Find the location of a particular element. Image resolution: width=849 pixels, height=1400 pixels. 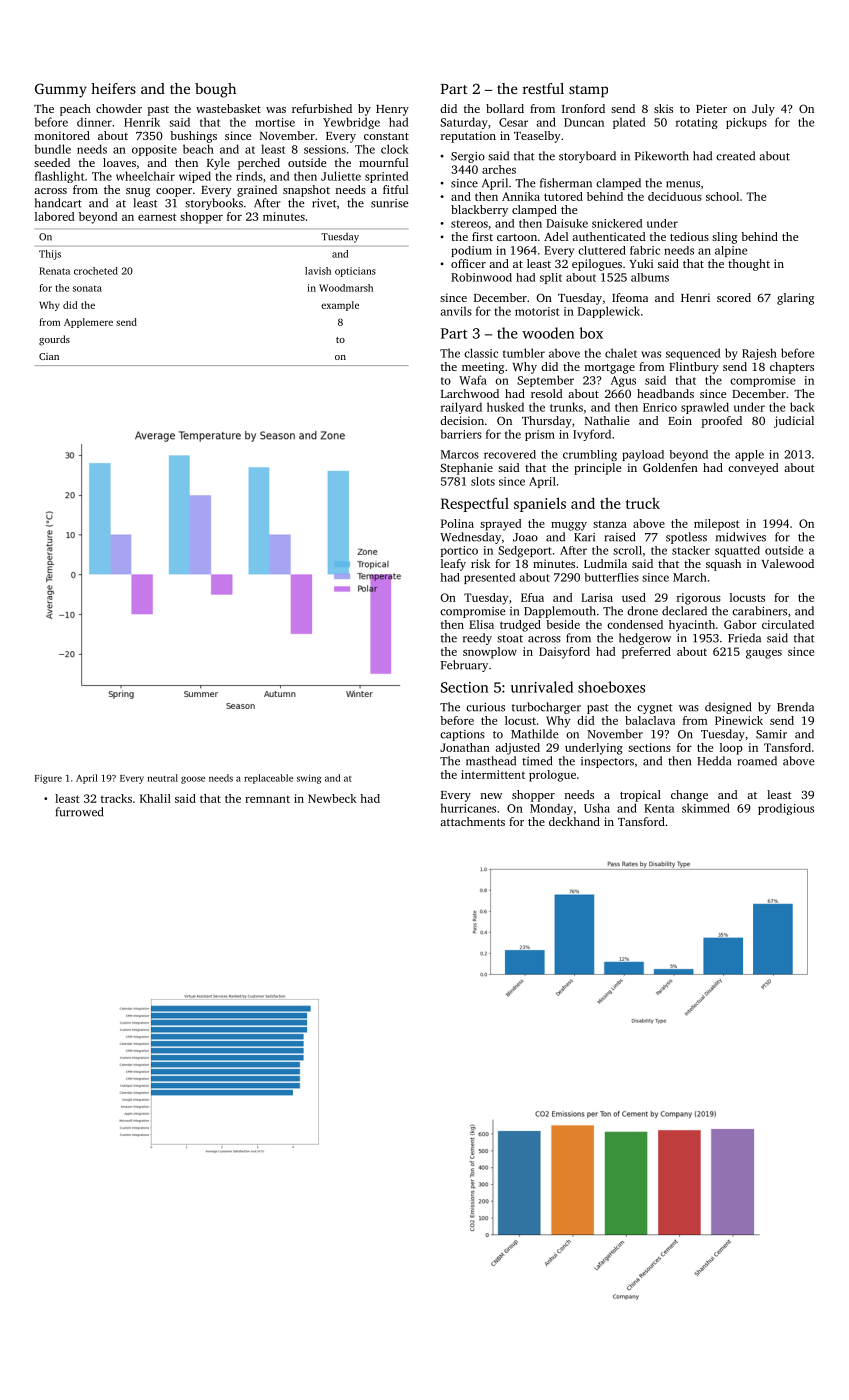

neutral is located at coordinates (163, 778).
